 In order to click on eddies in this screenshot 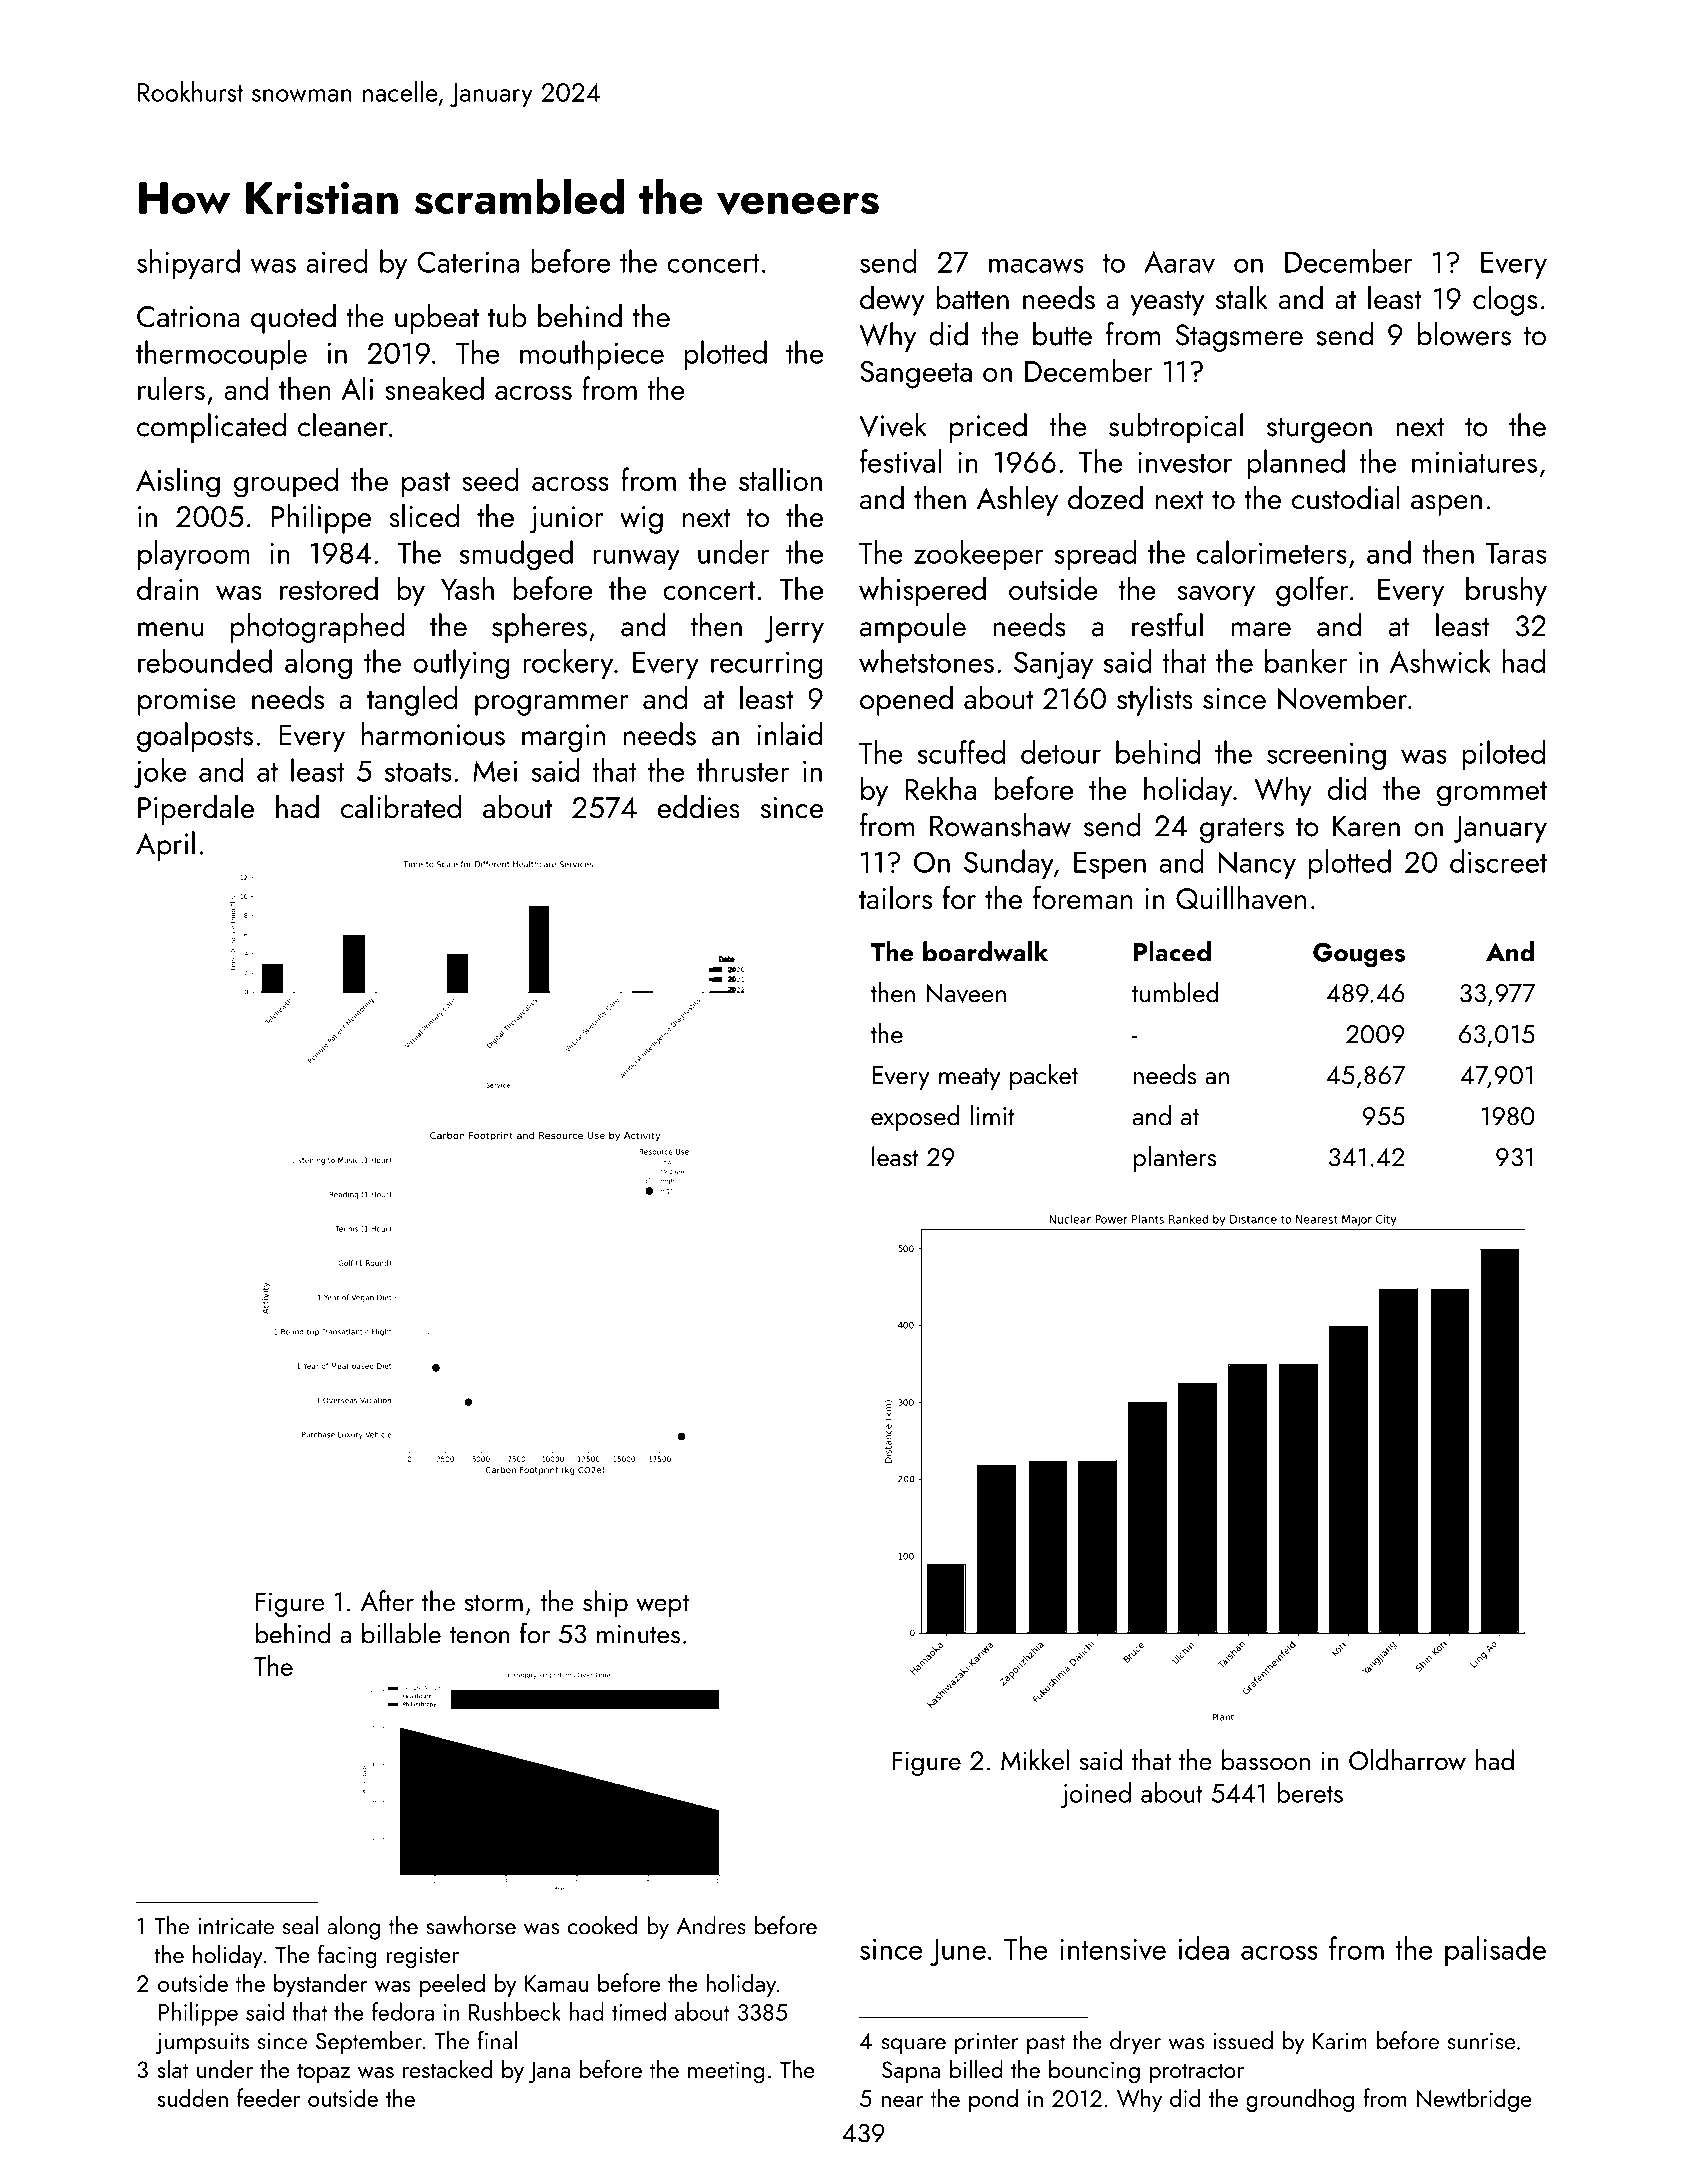, I will do `click(699, 807)`.
